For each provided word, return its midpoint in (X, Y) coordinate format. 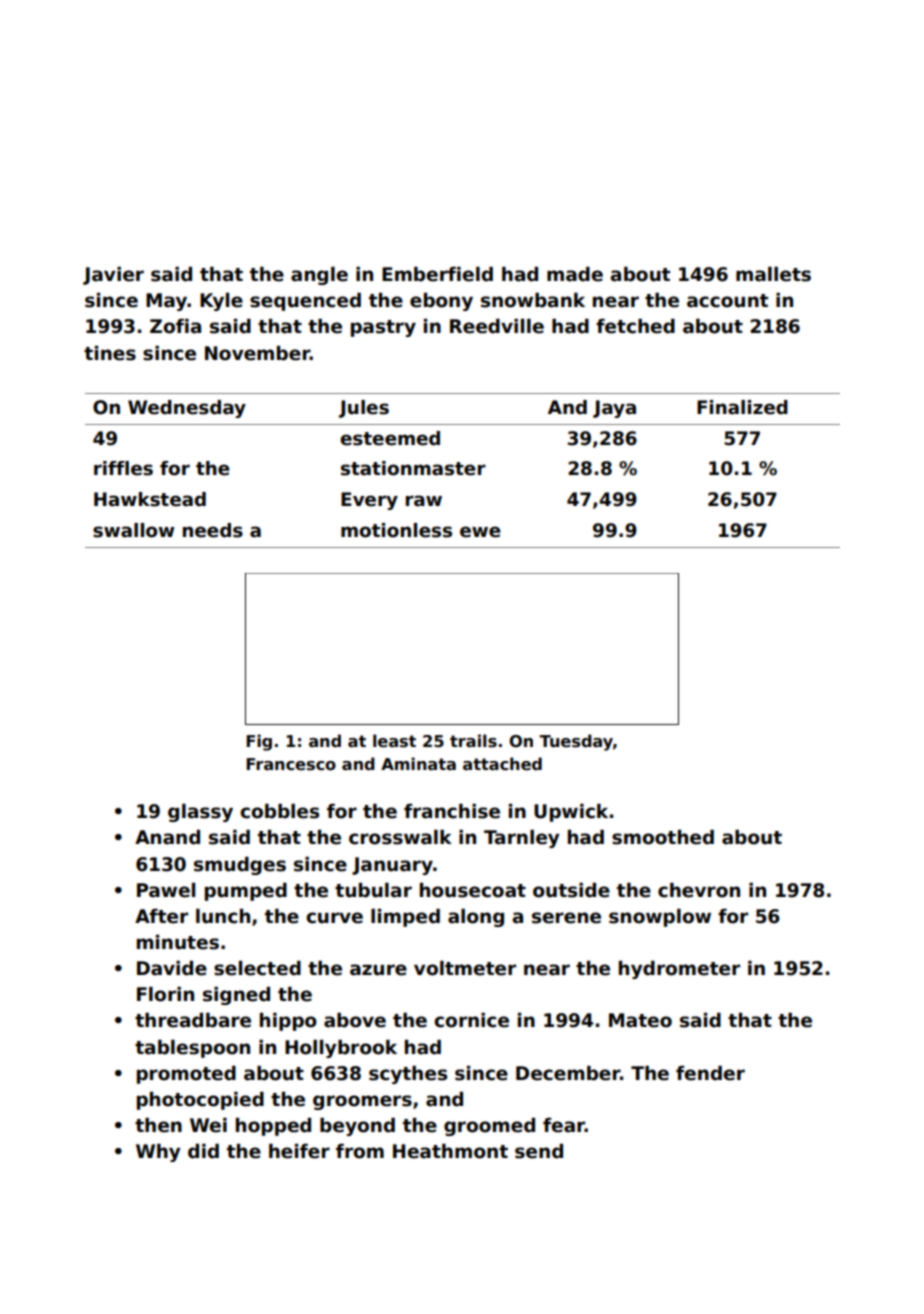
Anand (167, 837)
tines (110, 353)
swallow (133, 530)
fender (710, 1073)
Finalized (742, 407)
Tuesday (576, 742)
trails (473, 741)
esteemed (390, 438)
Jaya (614, 409)
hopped (273, 1127)
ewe (480, 532)
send (539, 1151)
